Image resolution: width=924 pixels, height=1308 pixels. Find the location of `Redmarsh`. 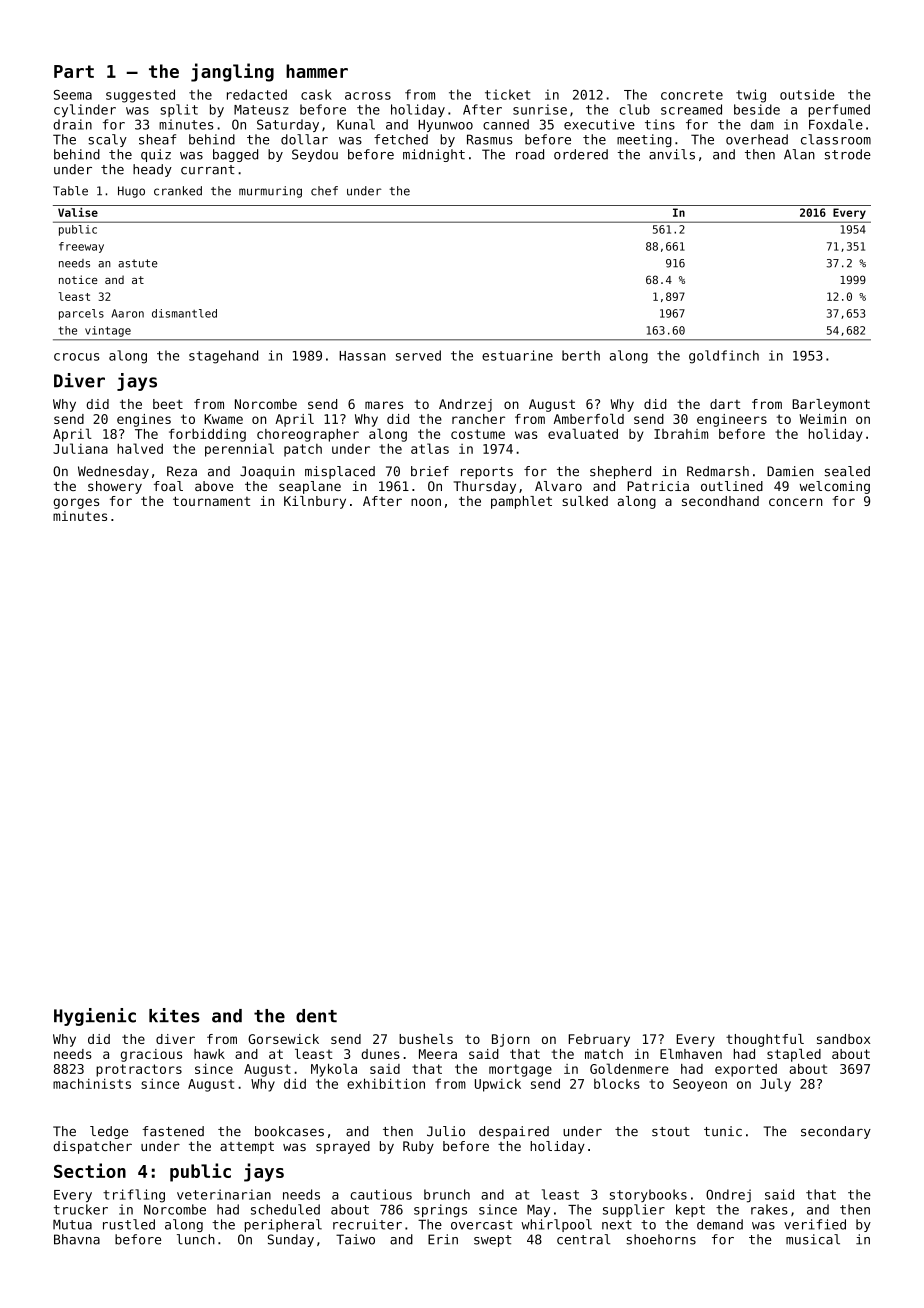

Redmarsh is located at coordinates (718, 471).
